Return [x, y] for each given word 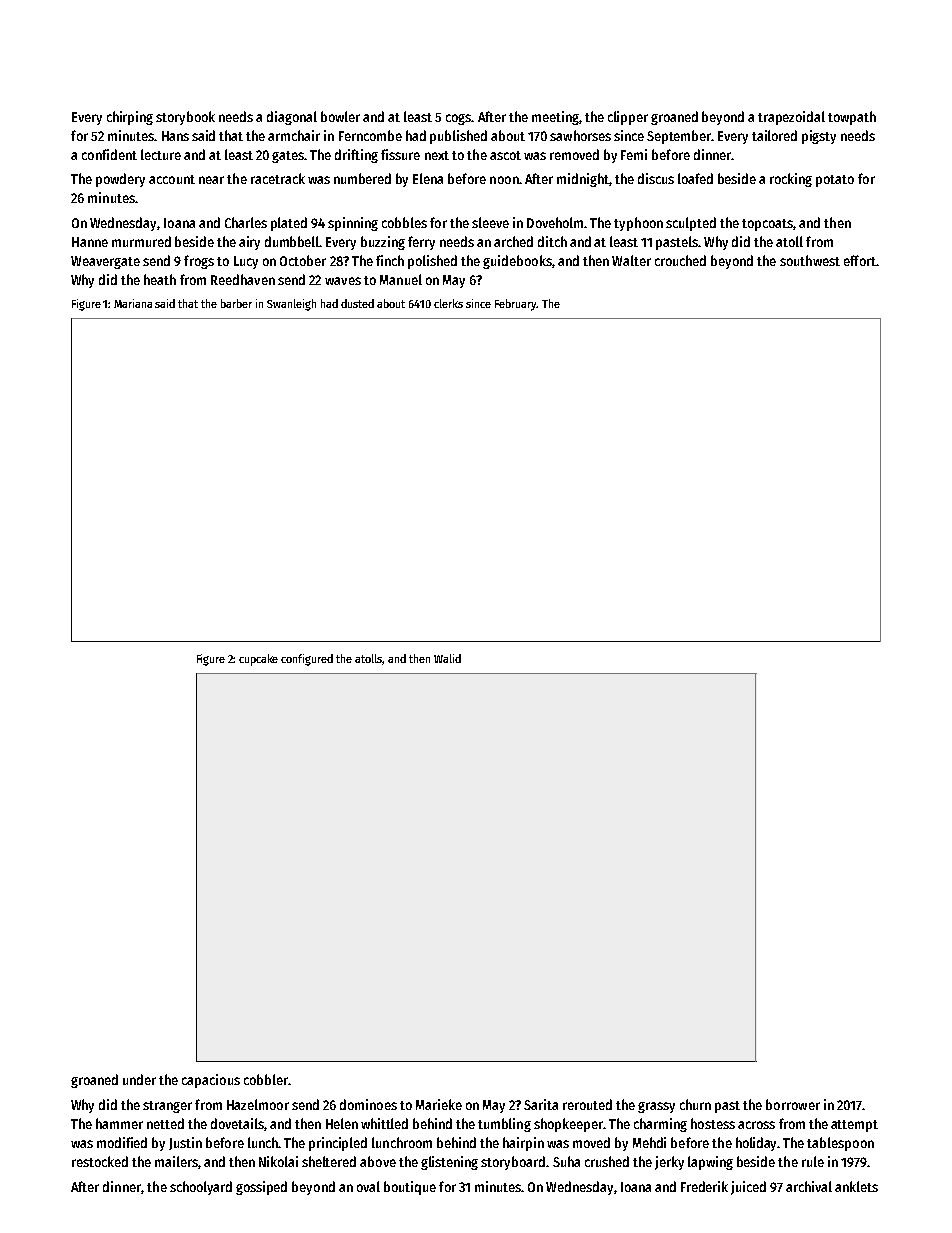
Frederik [704, 1186]
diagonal [292, 118]
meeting [555, 118]
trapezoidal [791, 118]
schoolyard [201, 1188]
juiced [748, 1188]
